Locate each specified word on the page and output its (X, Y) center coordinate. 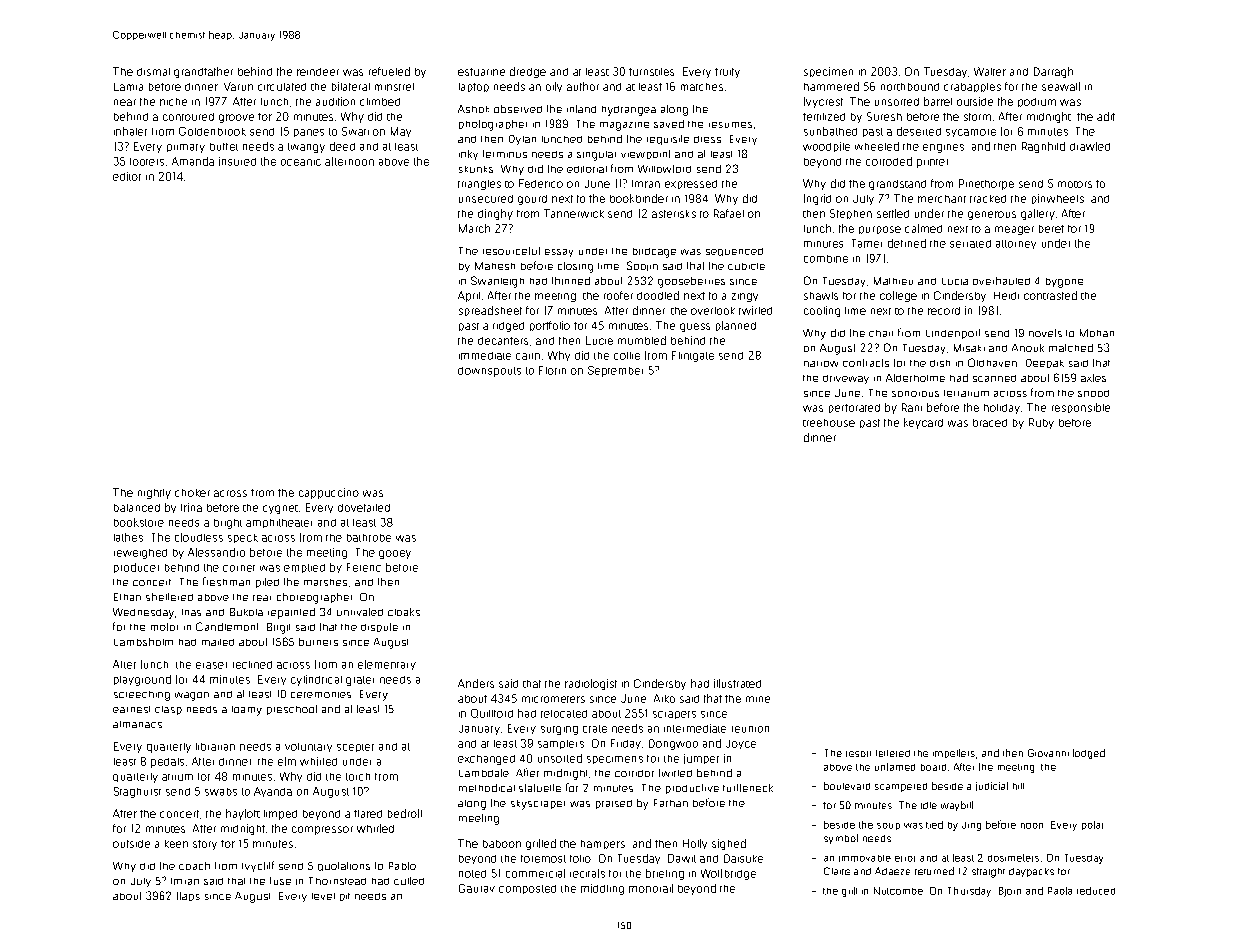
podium (1037, 102)
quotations (344, 866)
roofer (618, 295)
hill (1018, 786)
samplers (561, 744)
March (474, 228)
